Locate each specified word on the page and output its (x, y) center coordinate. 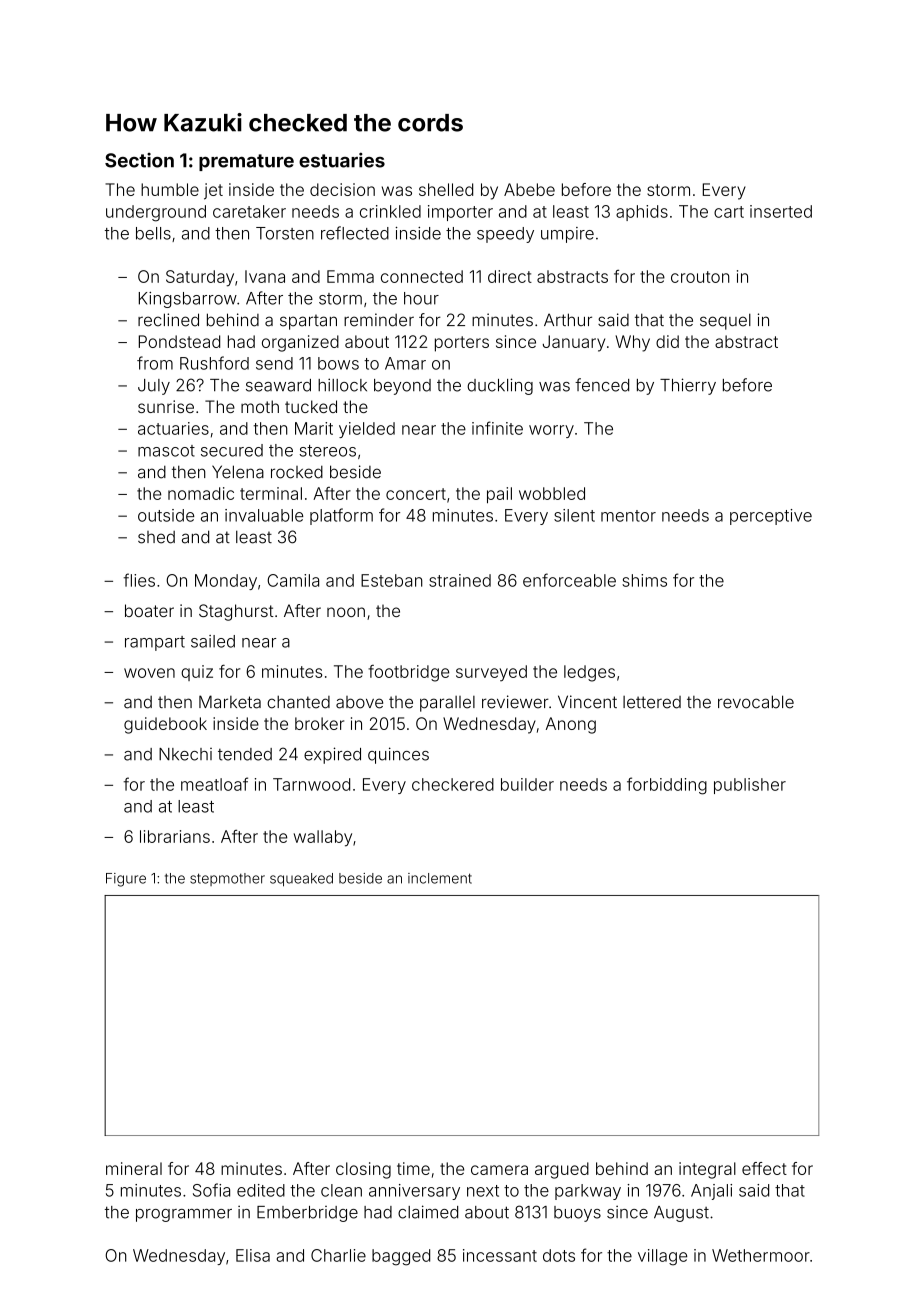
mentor (628, 516)
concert (416, 494)
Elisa (253, 1255)
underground (156, 213)
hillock (342, 385)
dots (559, 1255)
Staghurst (236, 612)
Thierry (688, 386)
